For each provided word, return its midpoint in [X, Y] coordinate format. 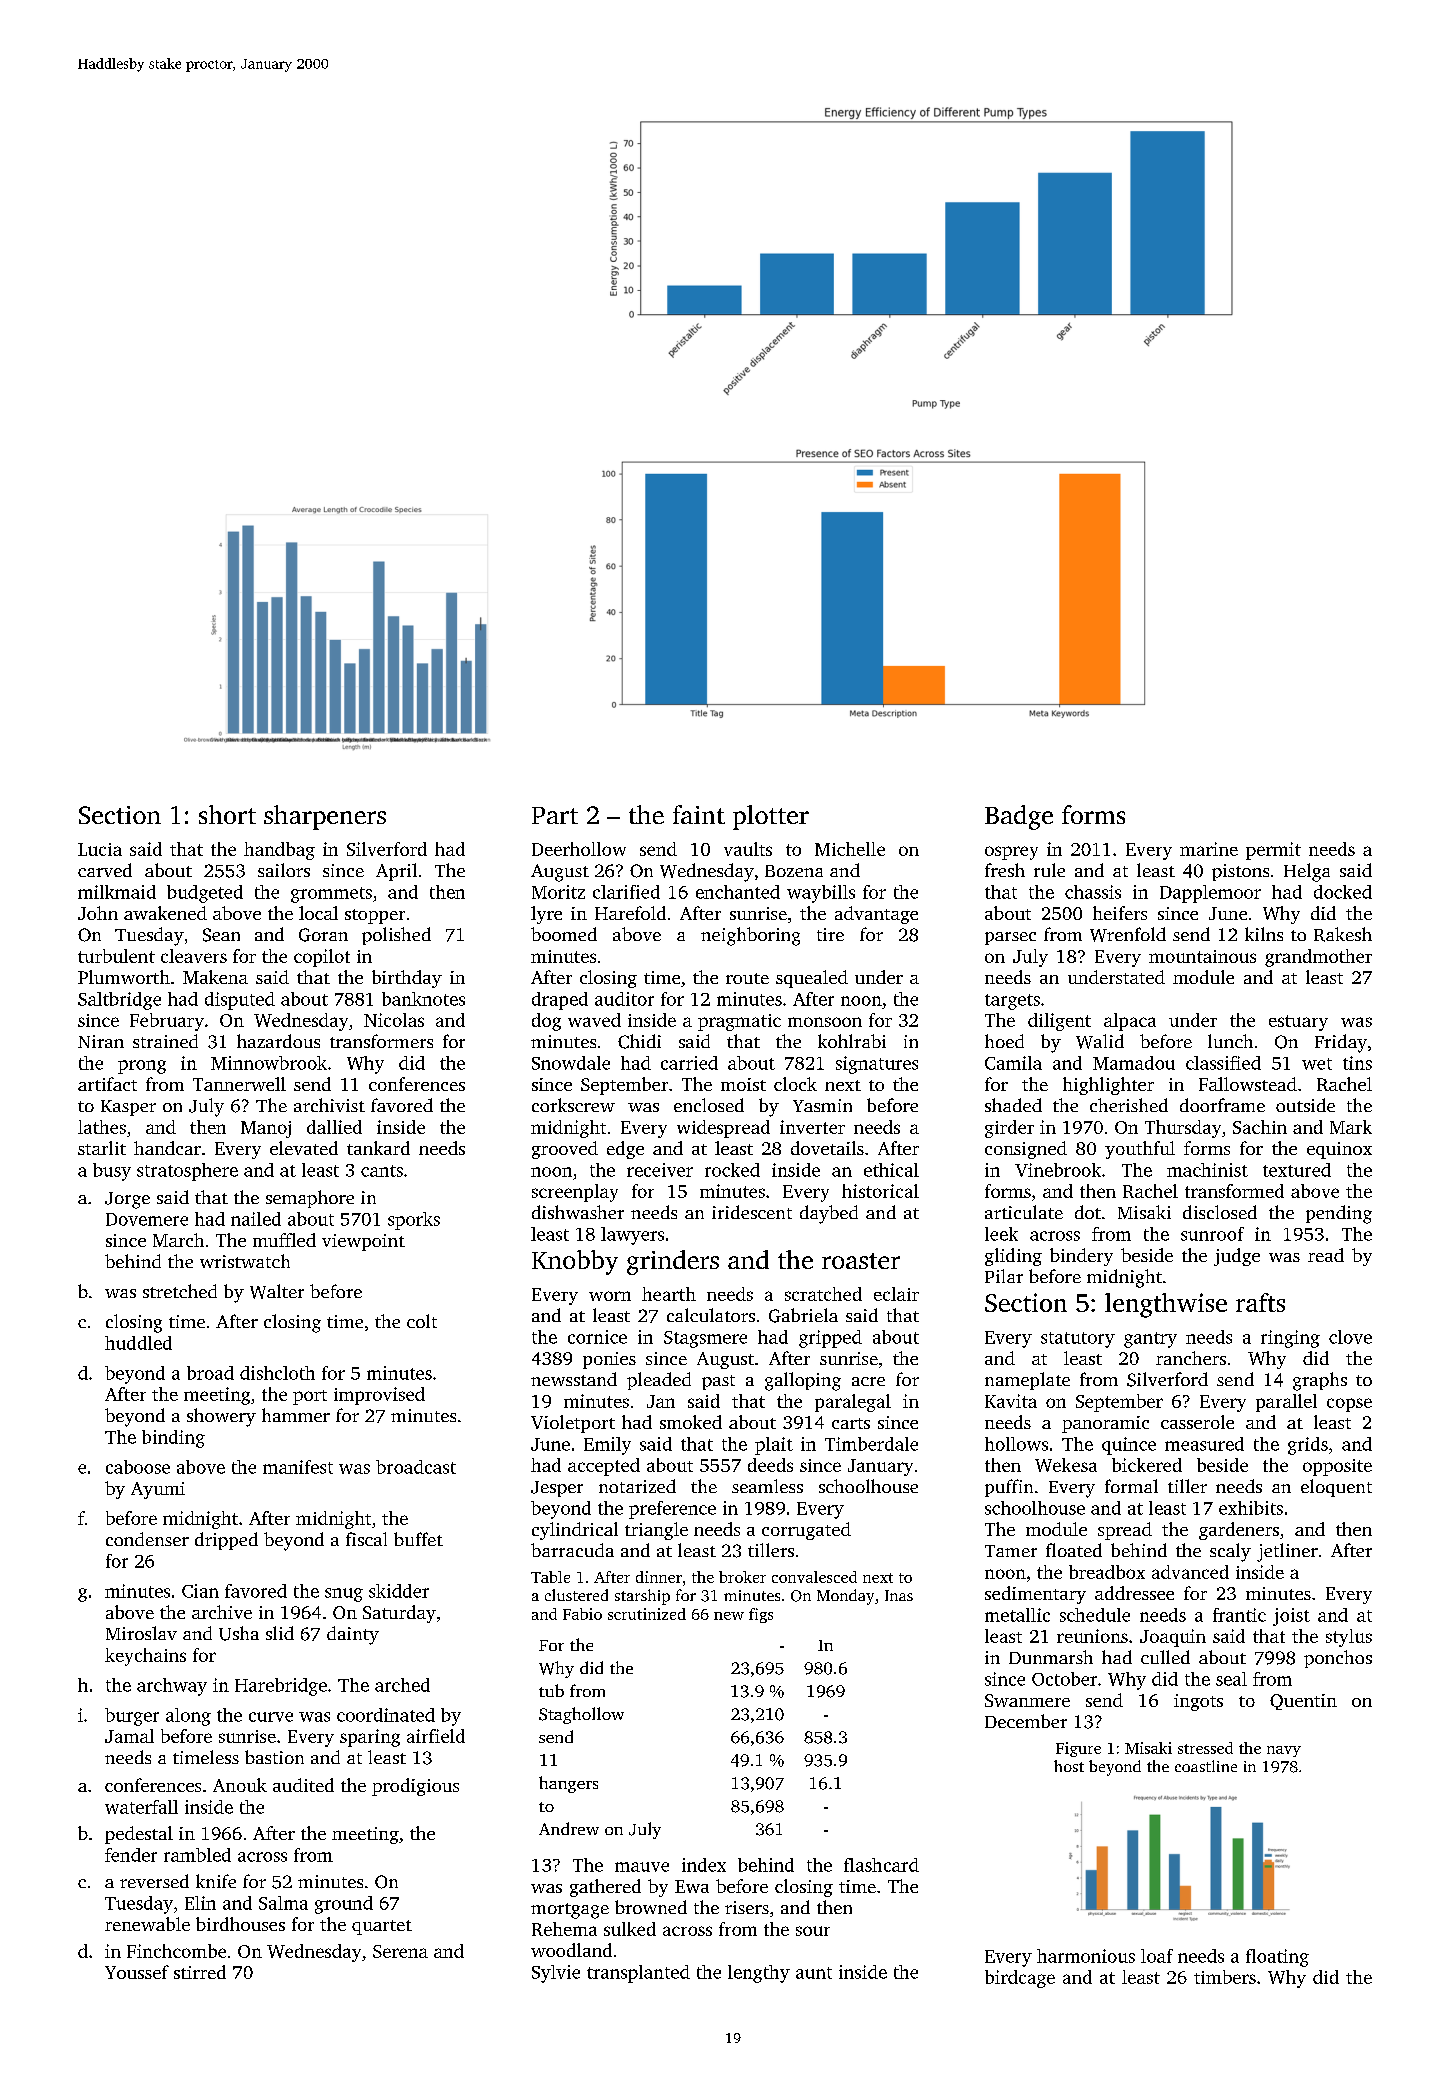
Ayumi [158, 1490]
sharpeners [325, 817]
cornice [597, 1337]
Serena [400, 1951]
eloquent [1336, 1488]
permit [1273, 851]
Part [555, 815]
